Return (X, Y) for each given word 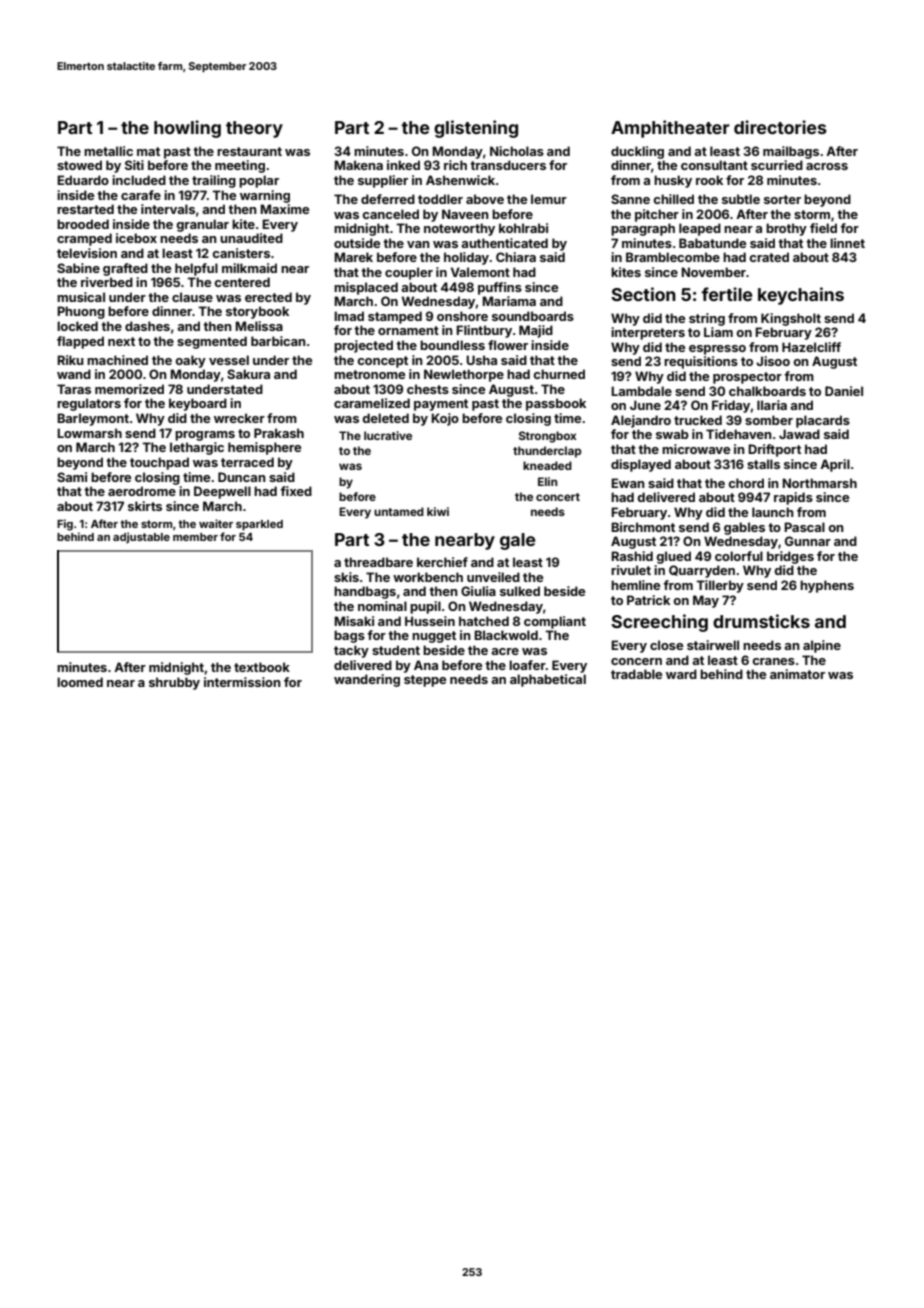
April (835, 465)
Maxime (284, 209)
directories (780, 127)
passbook (556, 404)
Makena (358, 165)
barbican (278, 341)
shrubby (174, 683)
